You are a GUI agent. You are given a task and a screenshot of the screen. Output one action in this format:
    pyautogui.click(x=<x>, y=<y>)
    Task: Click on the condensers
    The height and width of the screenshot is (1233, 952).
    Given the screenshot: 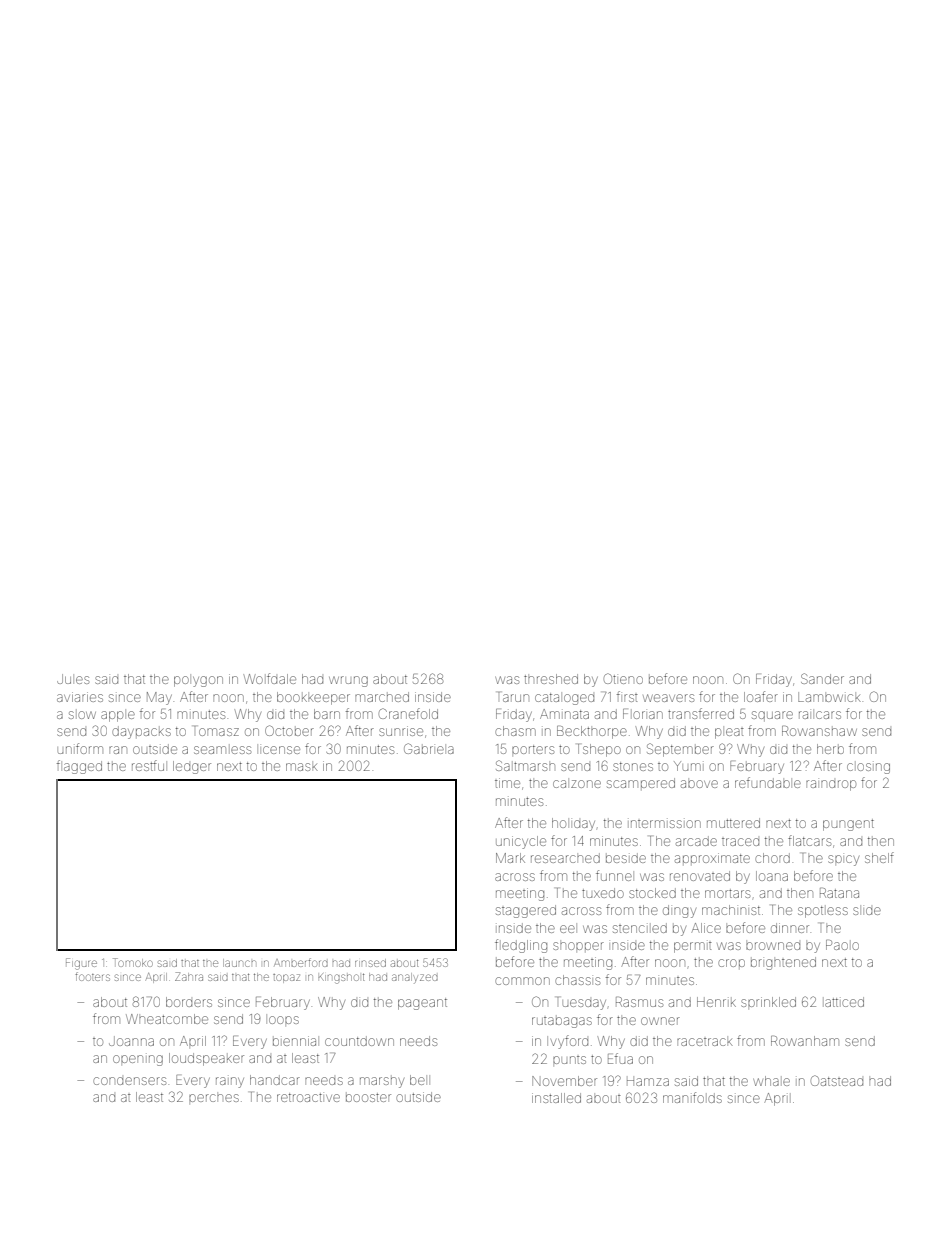 What is the action you would take?
    pyautogui.click(x=129, y=1081)
